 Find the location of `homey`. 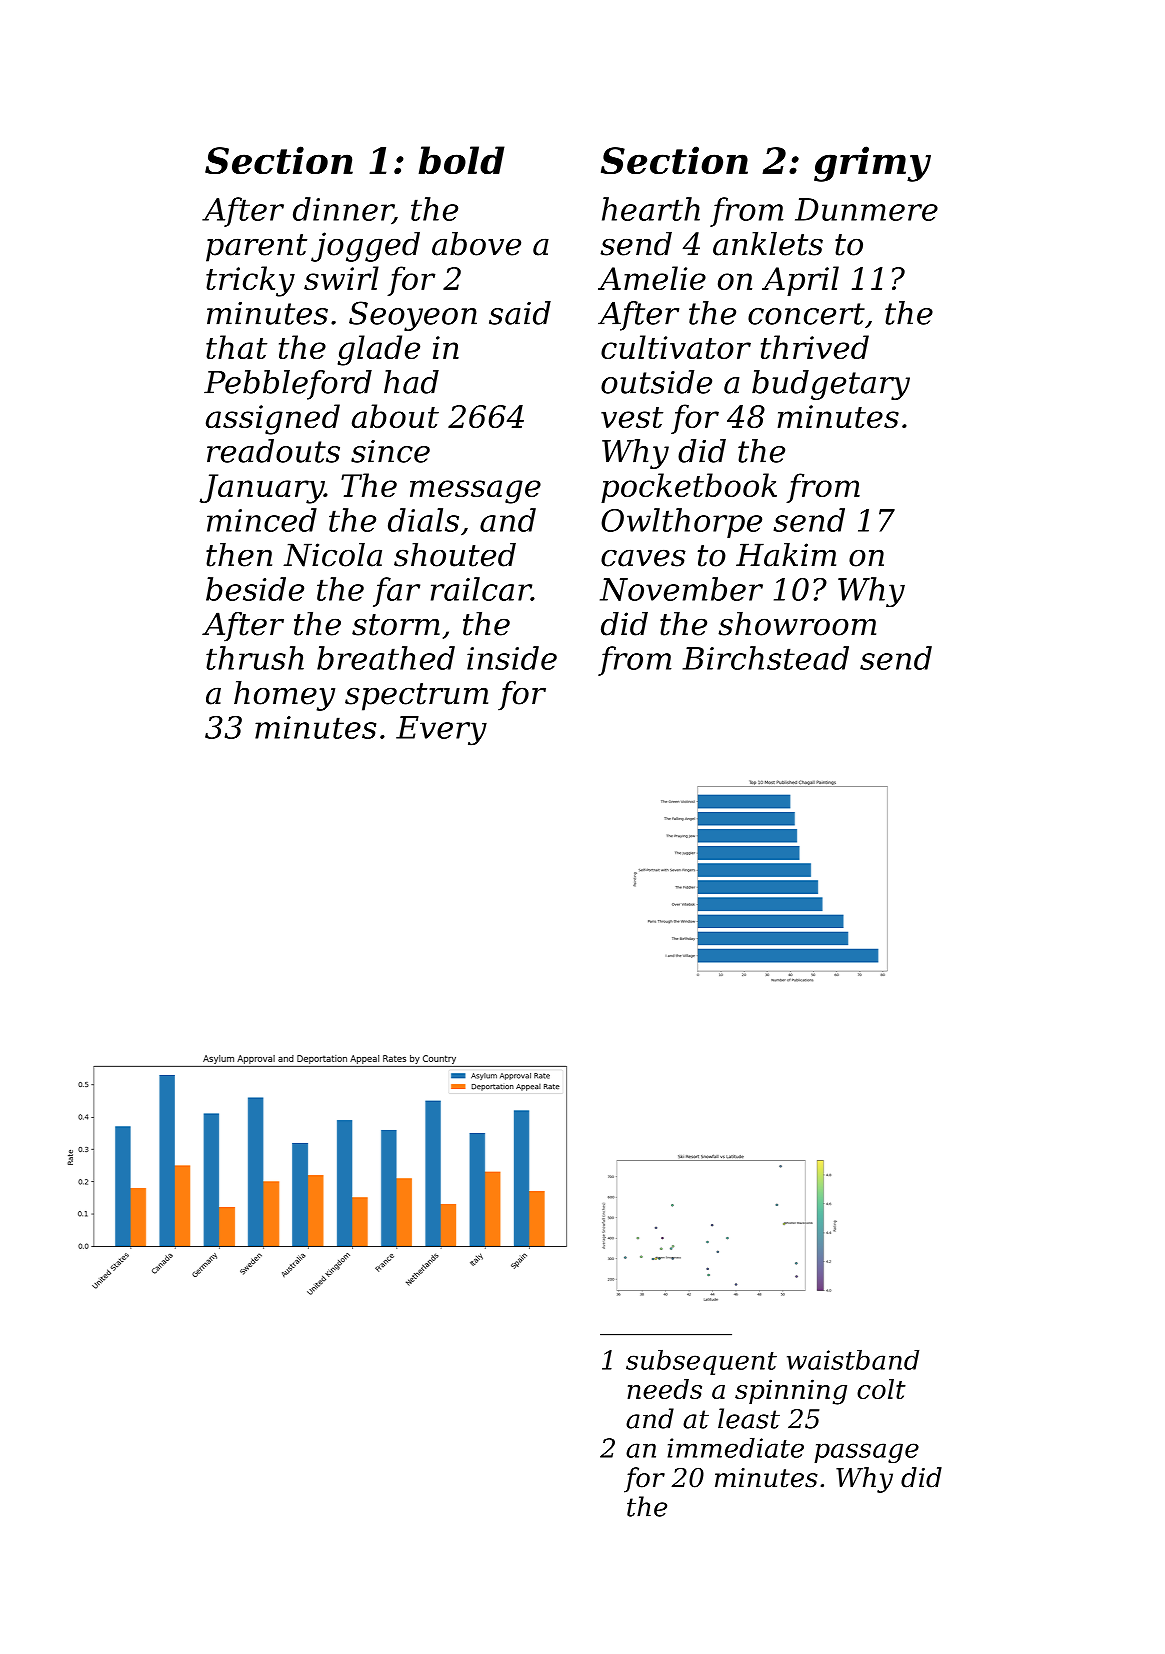

homey is located at coordinates (284, 696).
